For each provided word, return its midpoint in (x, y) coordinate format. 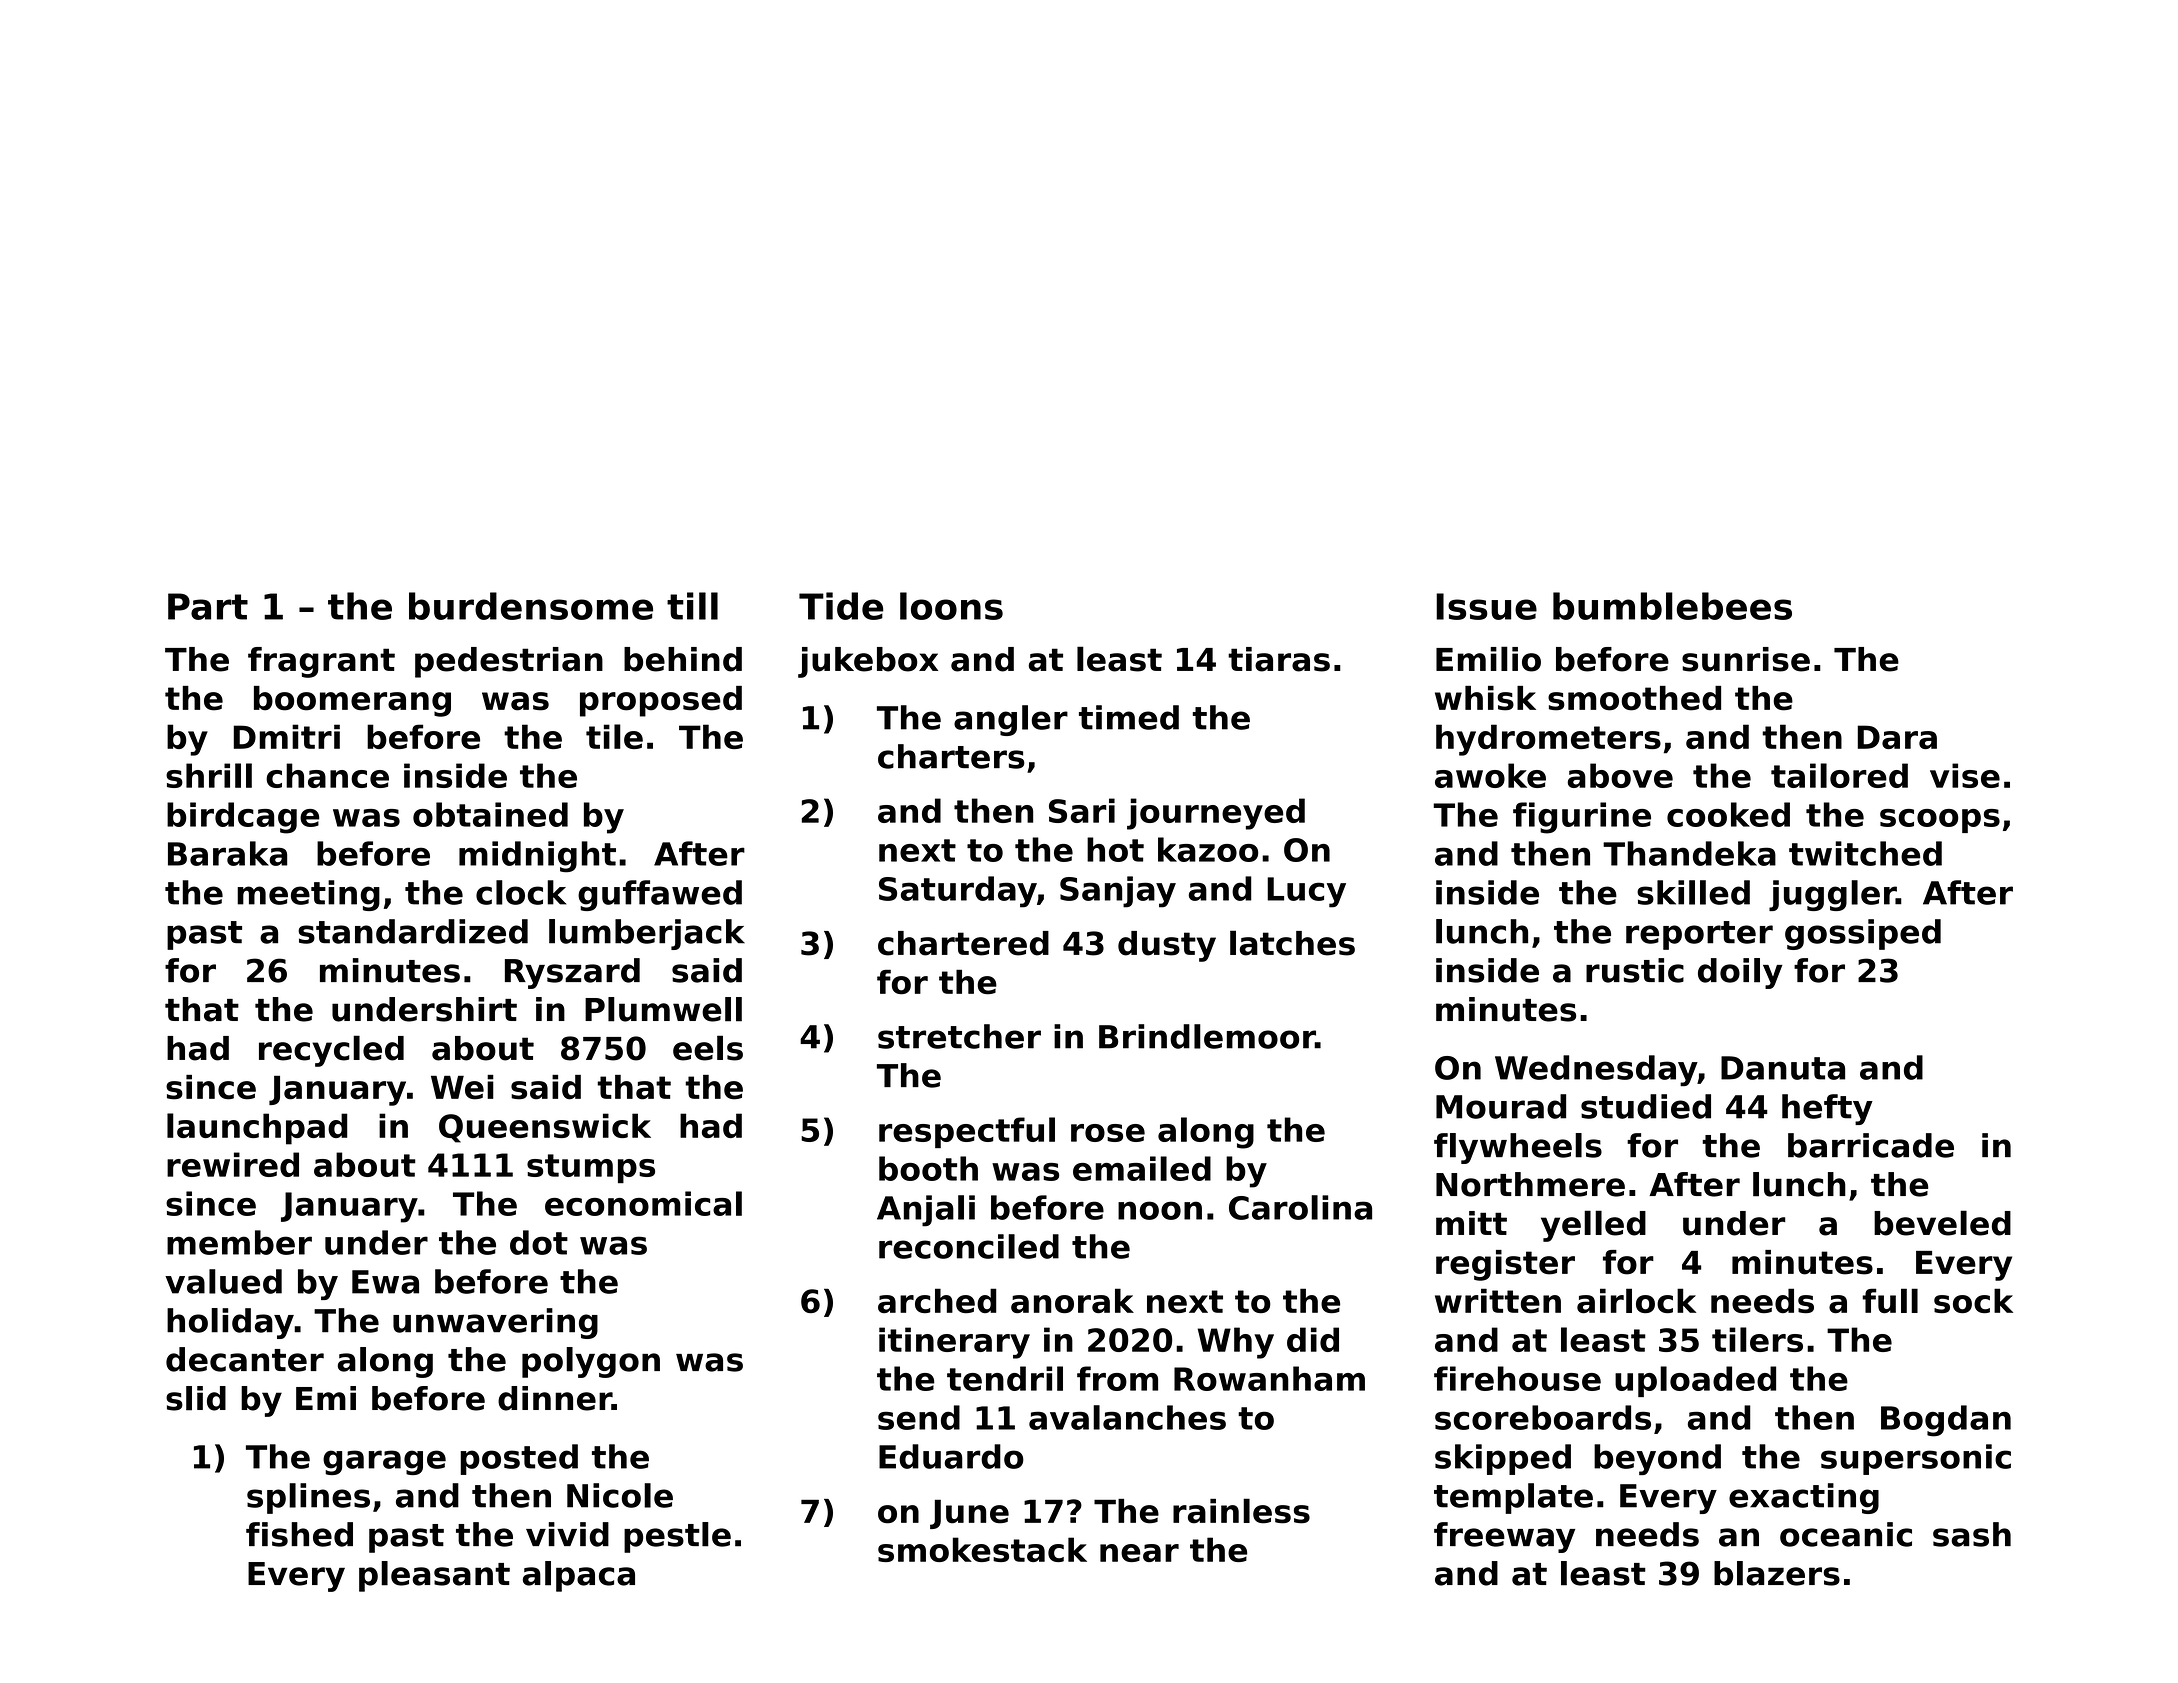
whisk (1485, 698)
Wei (462, 1087)
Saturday (958, 892)
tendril (1005, 1378)
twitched (1865, 853)
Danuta (1783, 1068)
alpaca (579, 1576)
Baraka (227, 853)
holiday (230, 1323)
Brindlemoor (1207, 1036)
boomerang (352, 701)
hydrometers (1548, 740)
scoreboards (1543, 1417)
